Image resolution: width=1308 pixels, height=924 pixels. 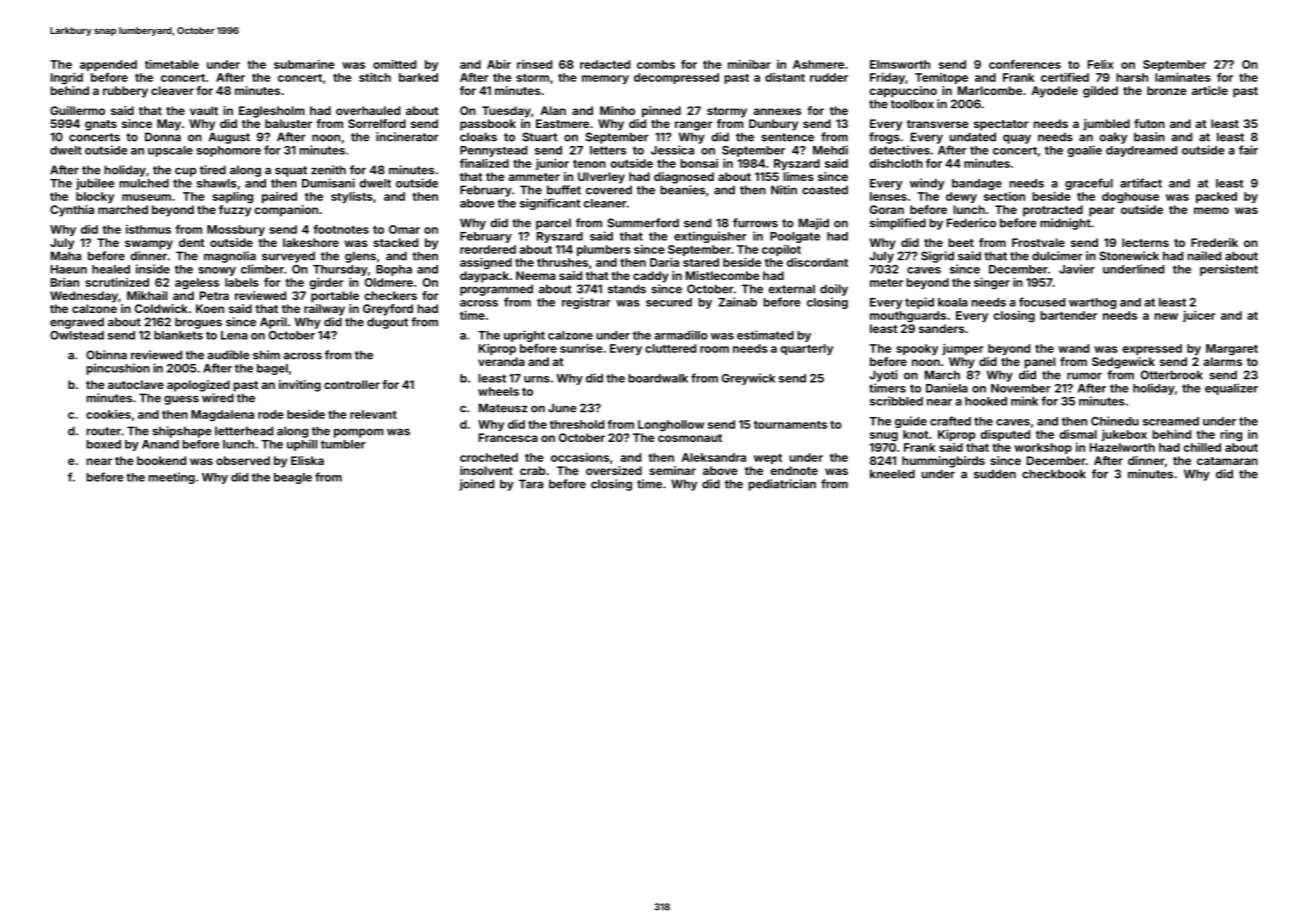 I want to click on jumper, so click(x=963, y=349).
